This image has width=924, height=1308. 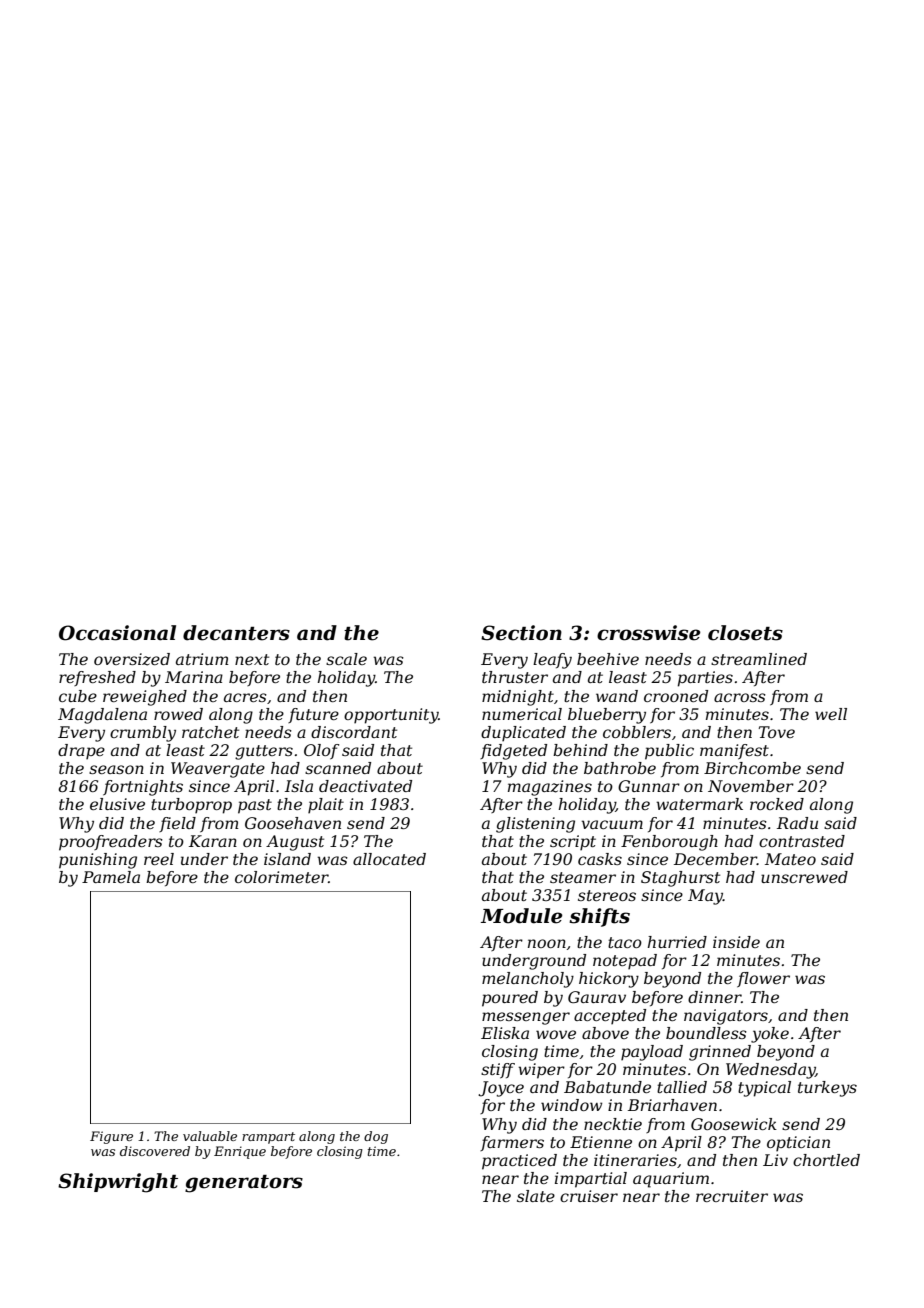 I want to click on Eliska, so click(x=505, y=1033).
